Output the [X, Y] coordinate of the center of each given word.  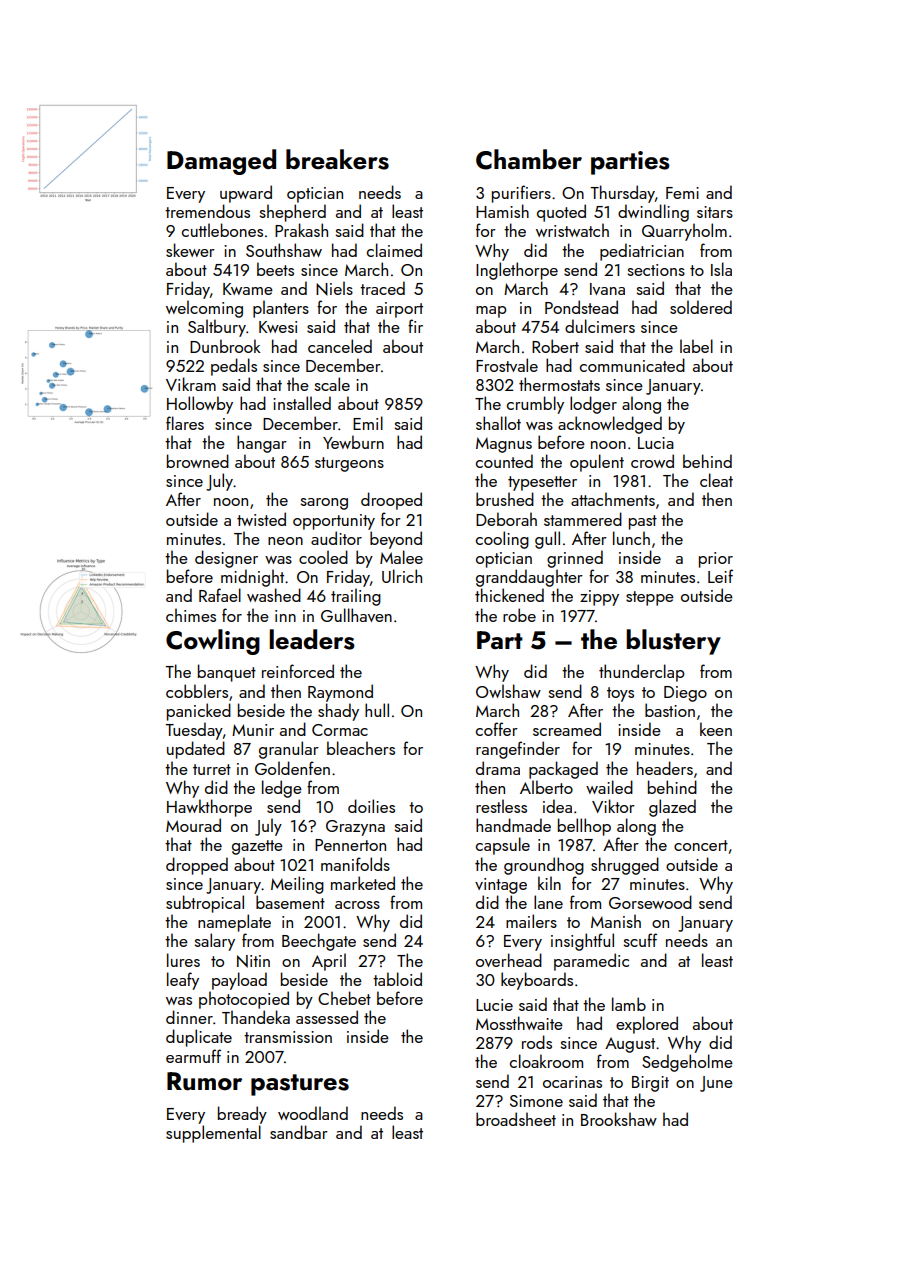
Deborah [506, 519]
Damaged [221, 162]
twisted [261, 519]
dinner [189, 1017]
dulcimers [600, 326]
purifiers [521, 194]
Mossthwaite [519, 1023]
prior [716, 560]
